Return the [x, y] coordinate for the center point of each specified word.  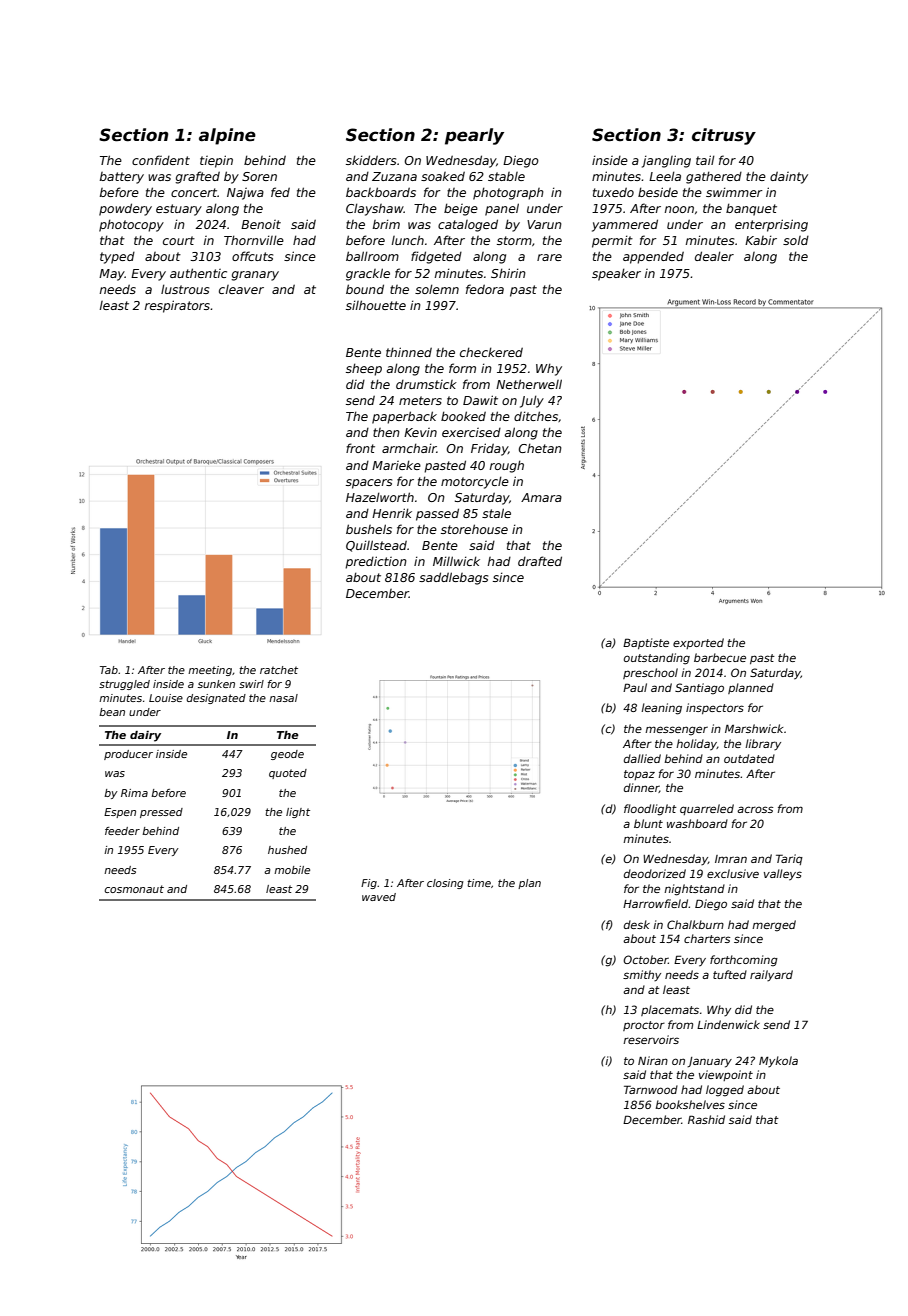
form [462, 368]
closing [445, 884]
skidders [371, 160]
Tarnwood [651, 1089]
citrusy [724, 136]
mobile [292, 870]
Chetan [540, 448]
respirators [178, 306]
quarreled [707, 809]
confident [161, 160]
